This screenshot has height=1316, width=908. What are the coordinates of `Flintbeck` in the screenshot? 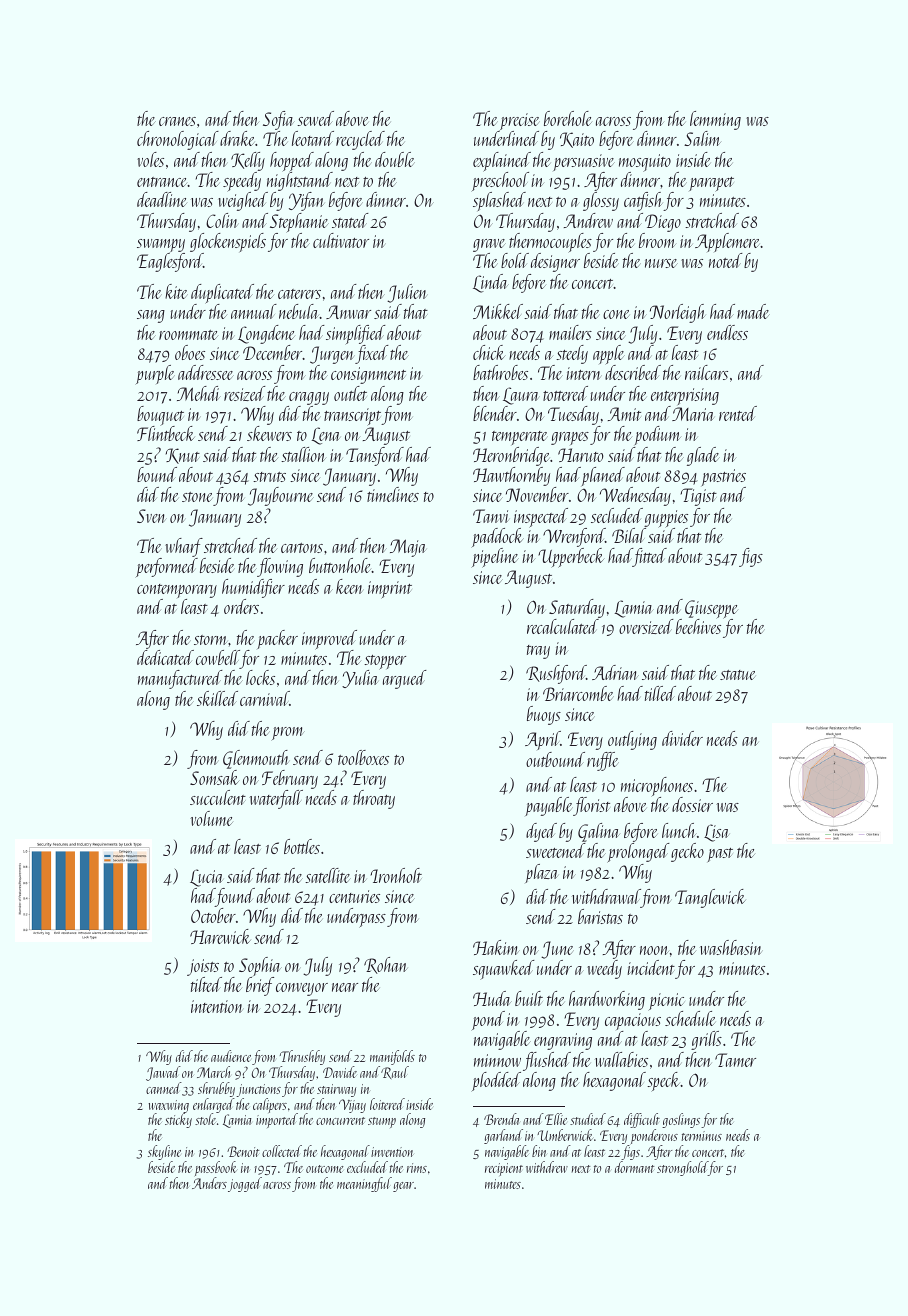 It's located at (166, 433).
